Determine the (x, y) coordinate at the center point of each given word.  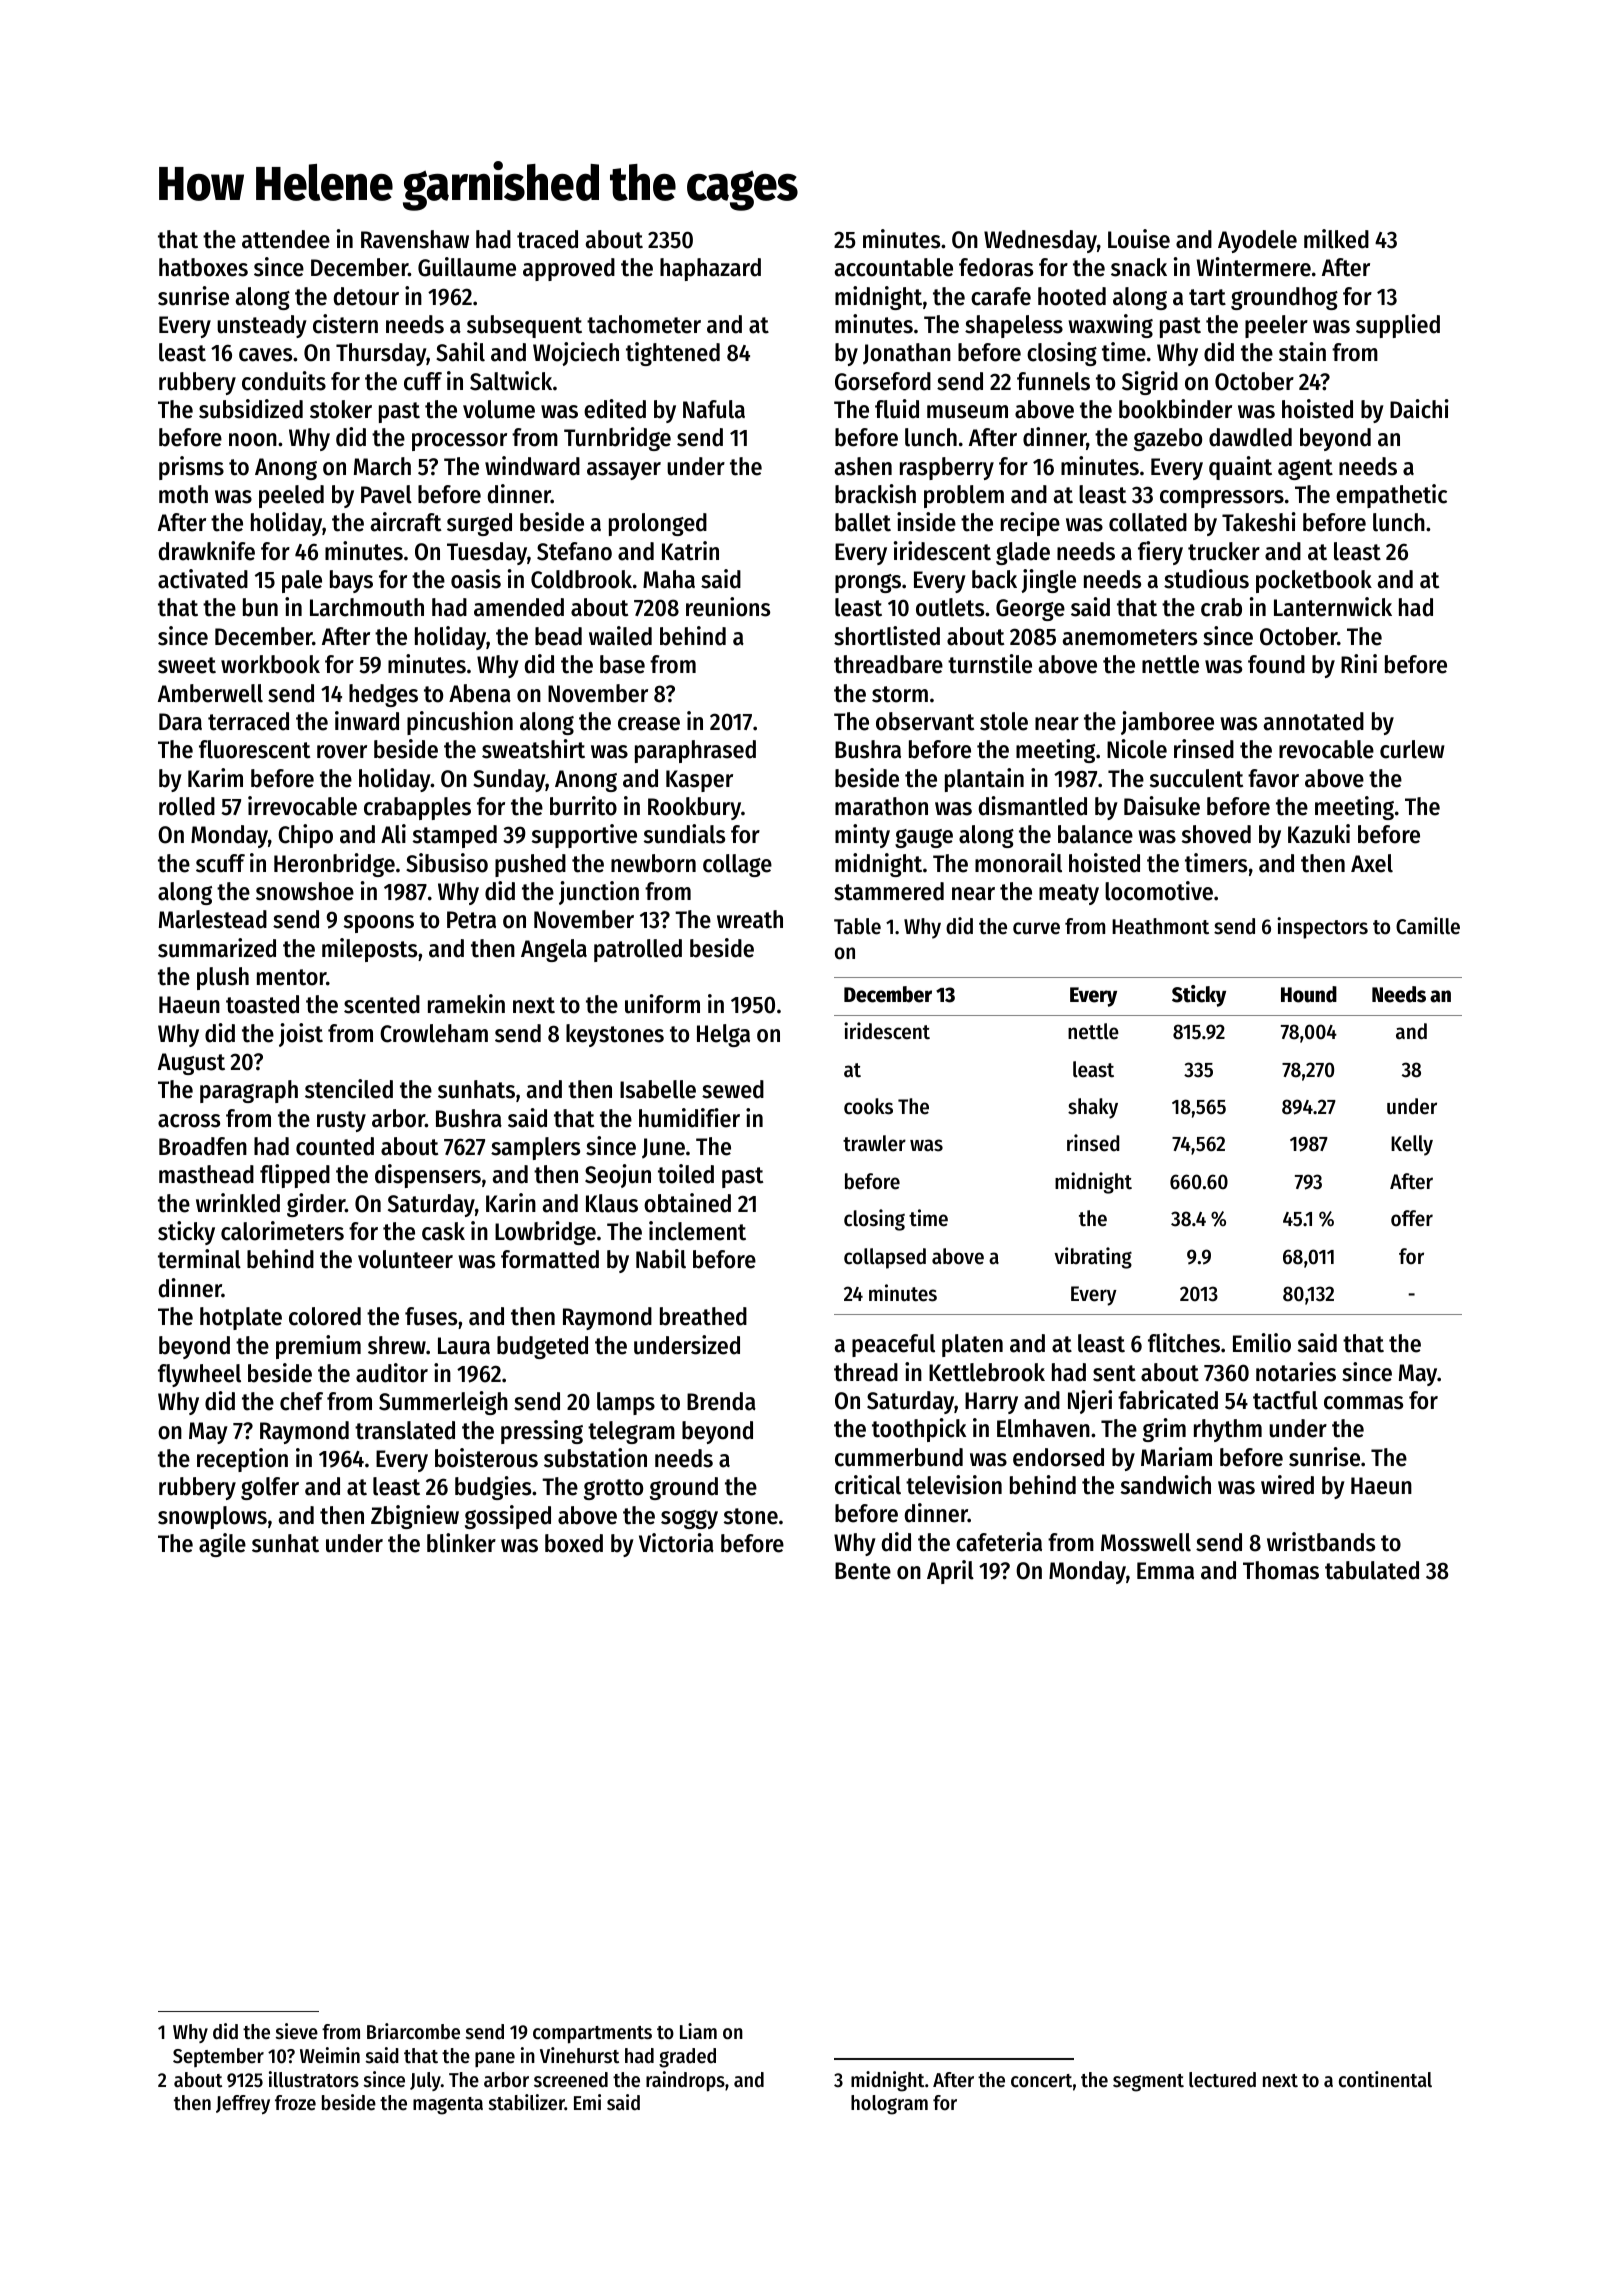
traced (547, 239)
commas (1363, 1403)
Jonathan (907, 354)
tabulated (1372, 1570)
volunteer (405, 1259)
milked (1336, 239)
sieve (297, 2031)
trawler (874, 1143)
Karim (215, 778)
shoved (1216, 834)
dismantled (1033, 806)
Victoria (676, 1543)
